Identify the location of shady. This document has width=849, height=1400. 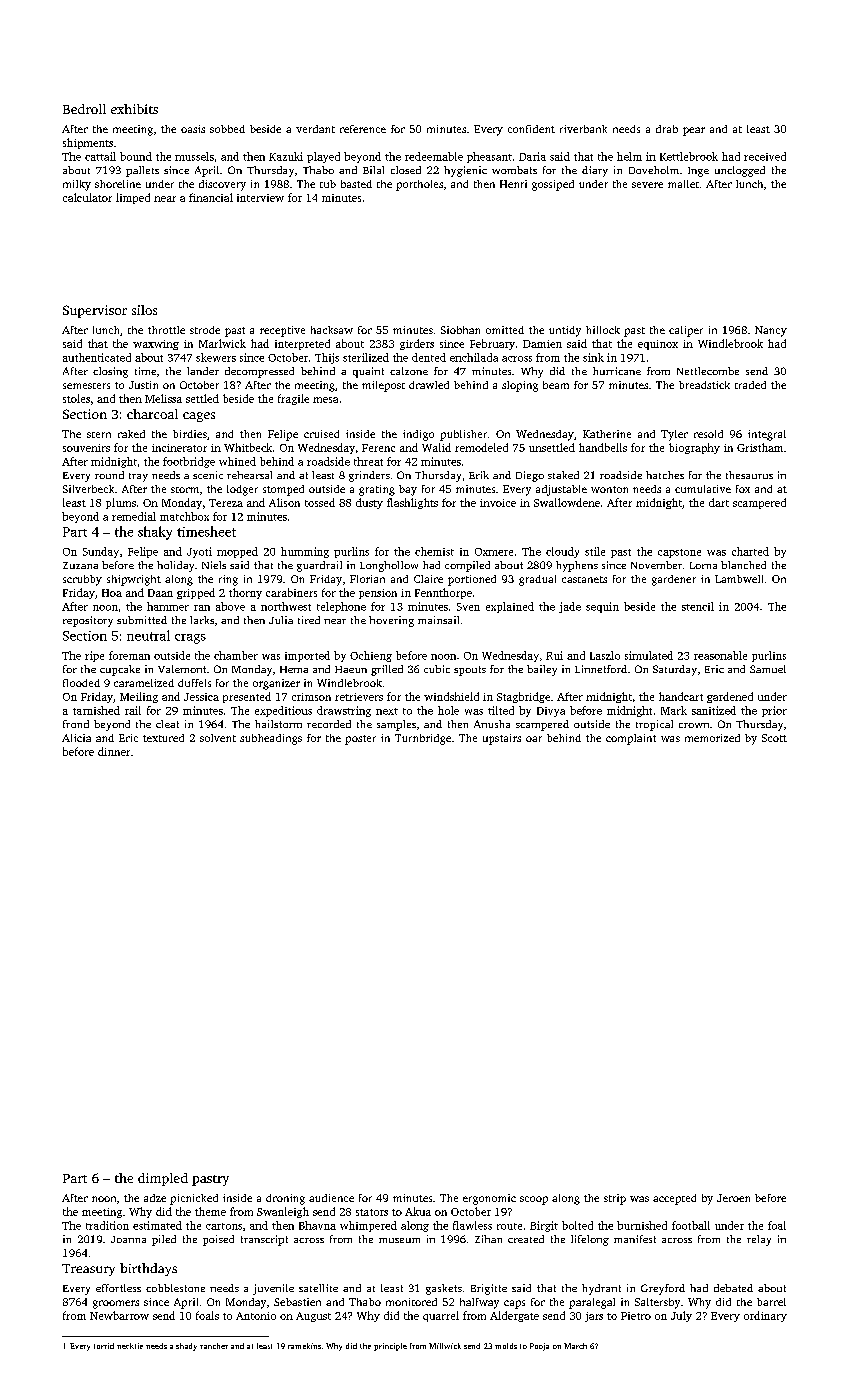
(186, 1347).
